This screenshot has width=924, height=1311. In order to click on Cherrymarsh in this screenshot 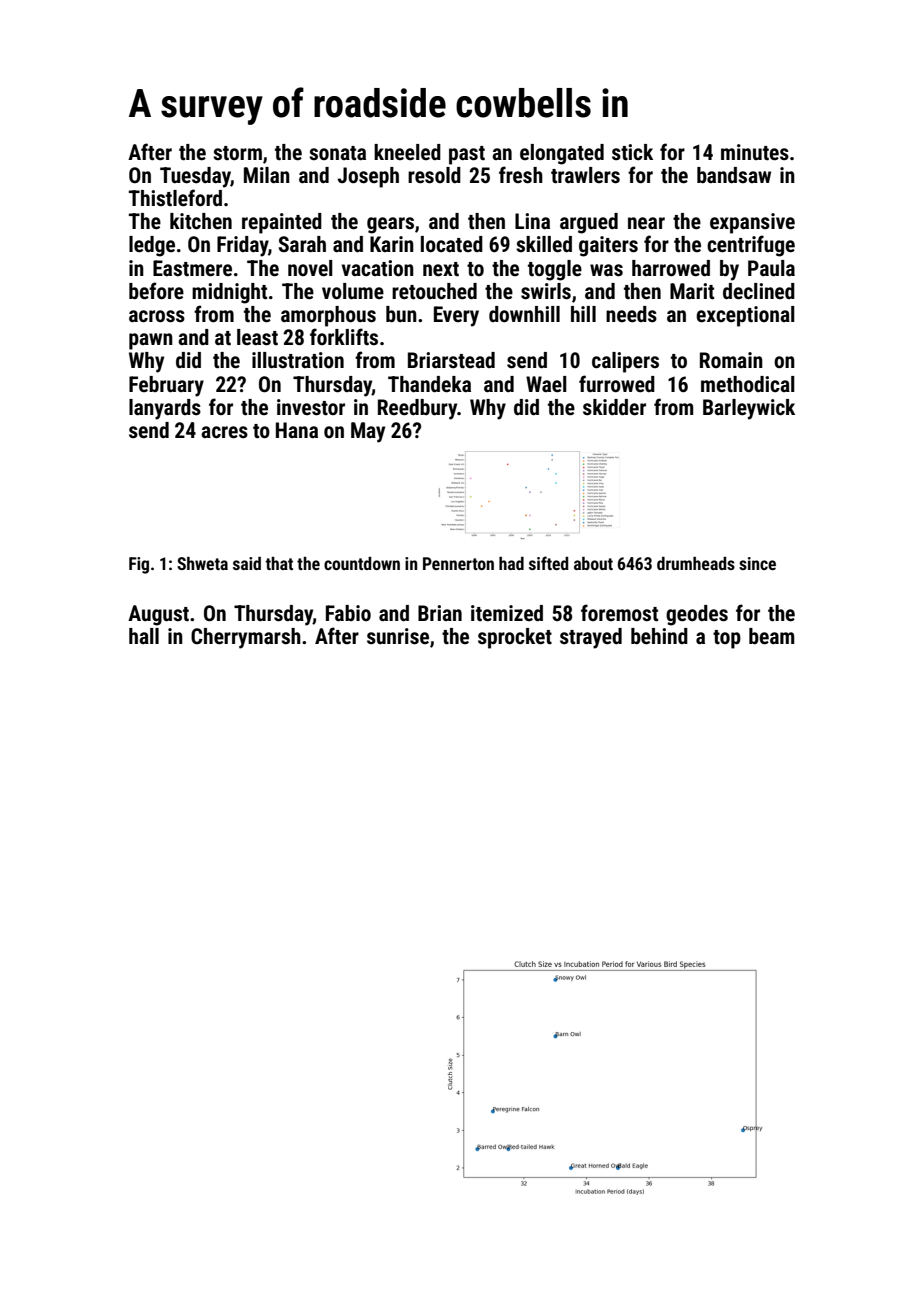, I will do `click(246, 638)`.
